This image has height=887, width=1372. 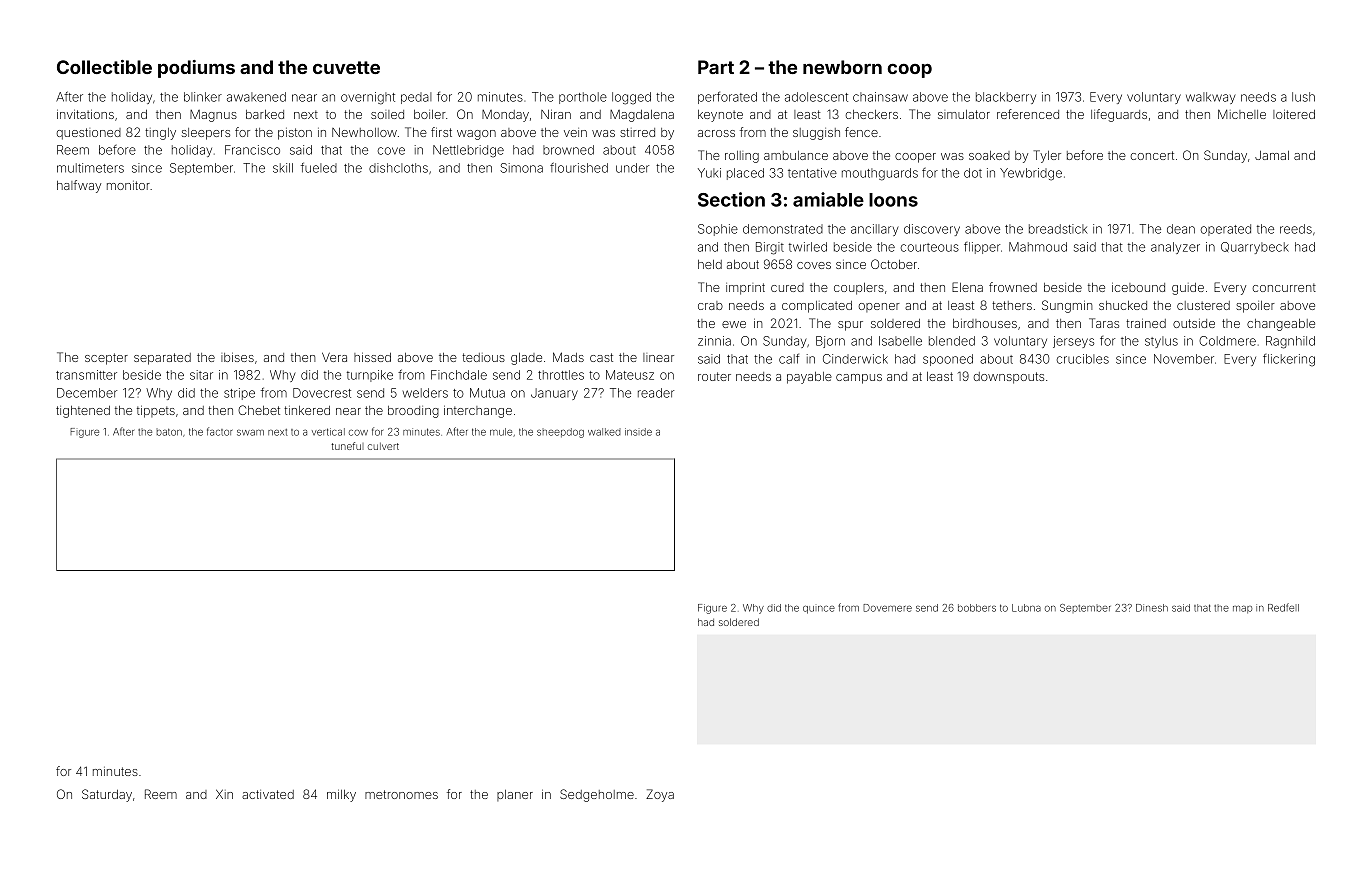 I want to click on stripe, so click(x=239, y=394).
